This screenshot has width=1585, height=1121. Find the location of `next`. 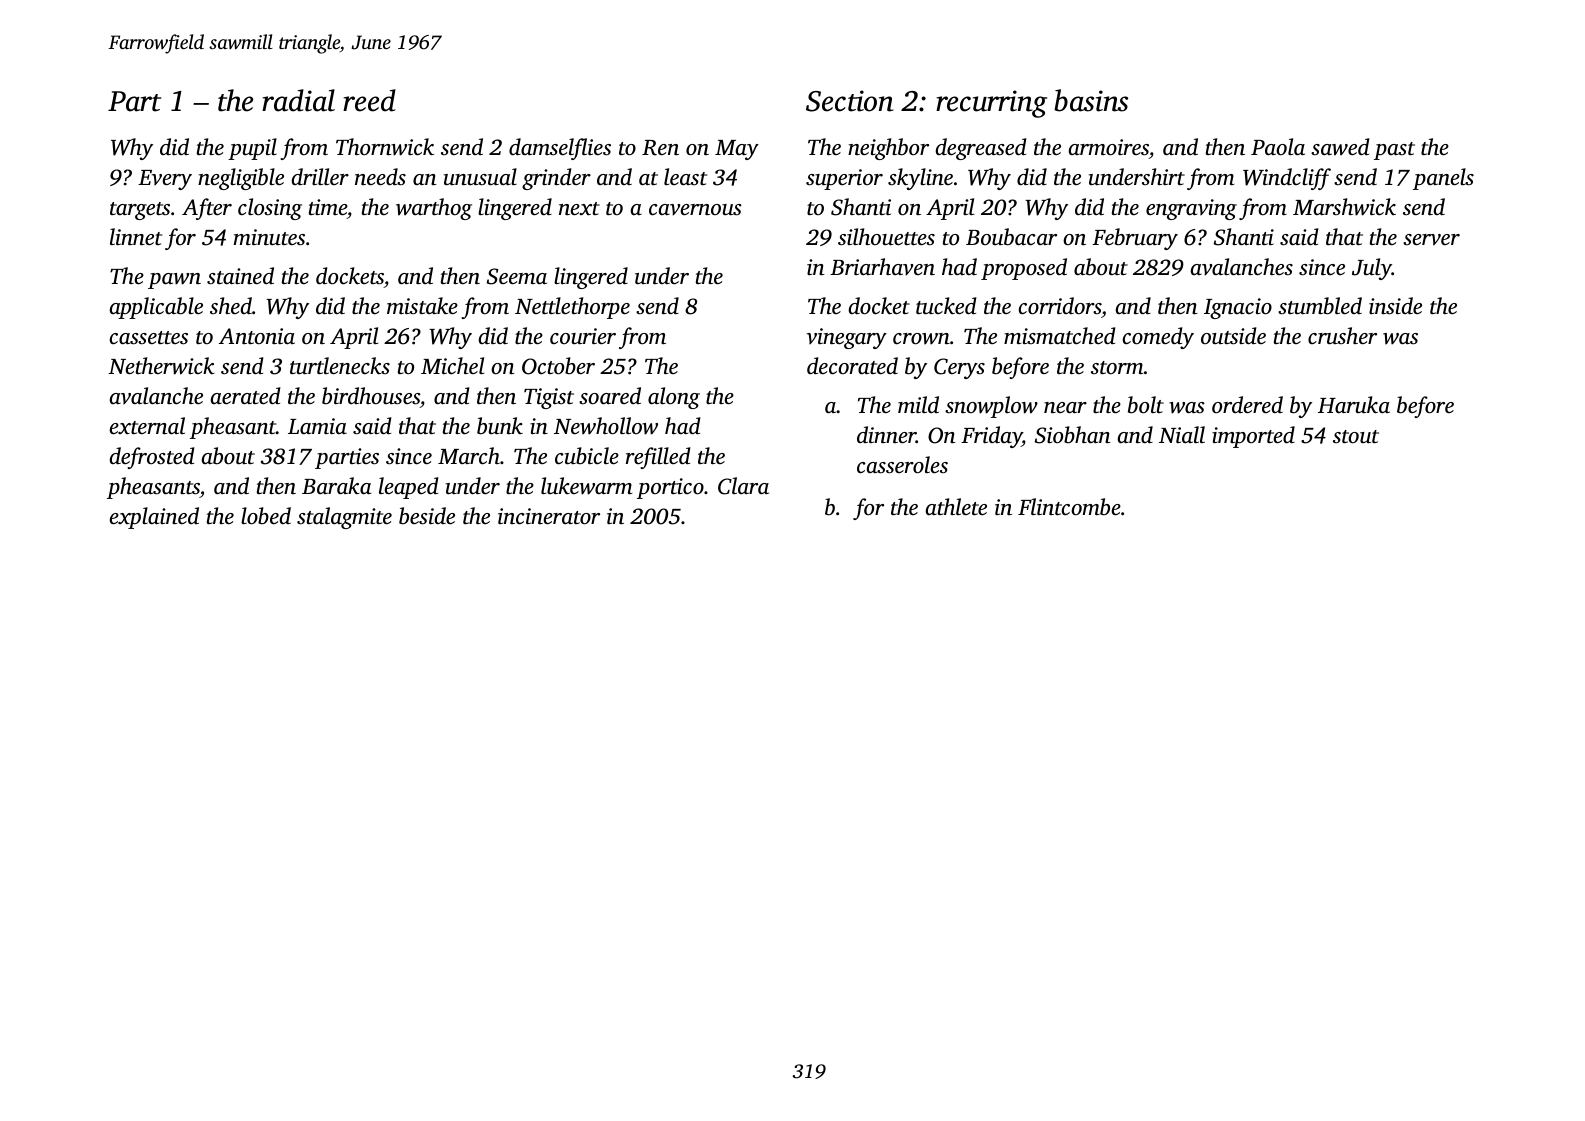

next is located at coordinates (579, 209).
